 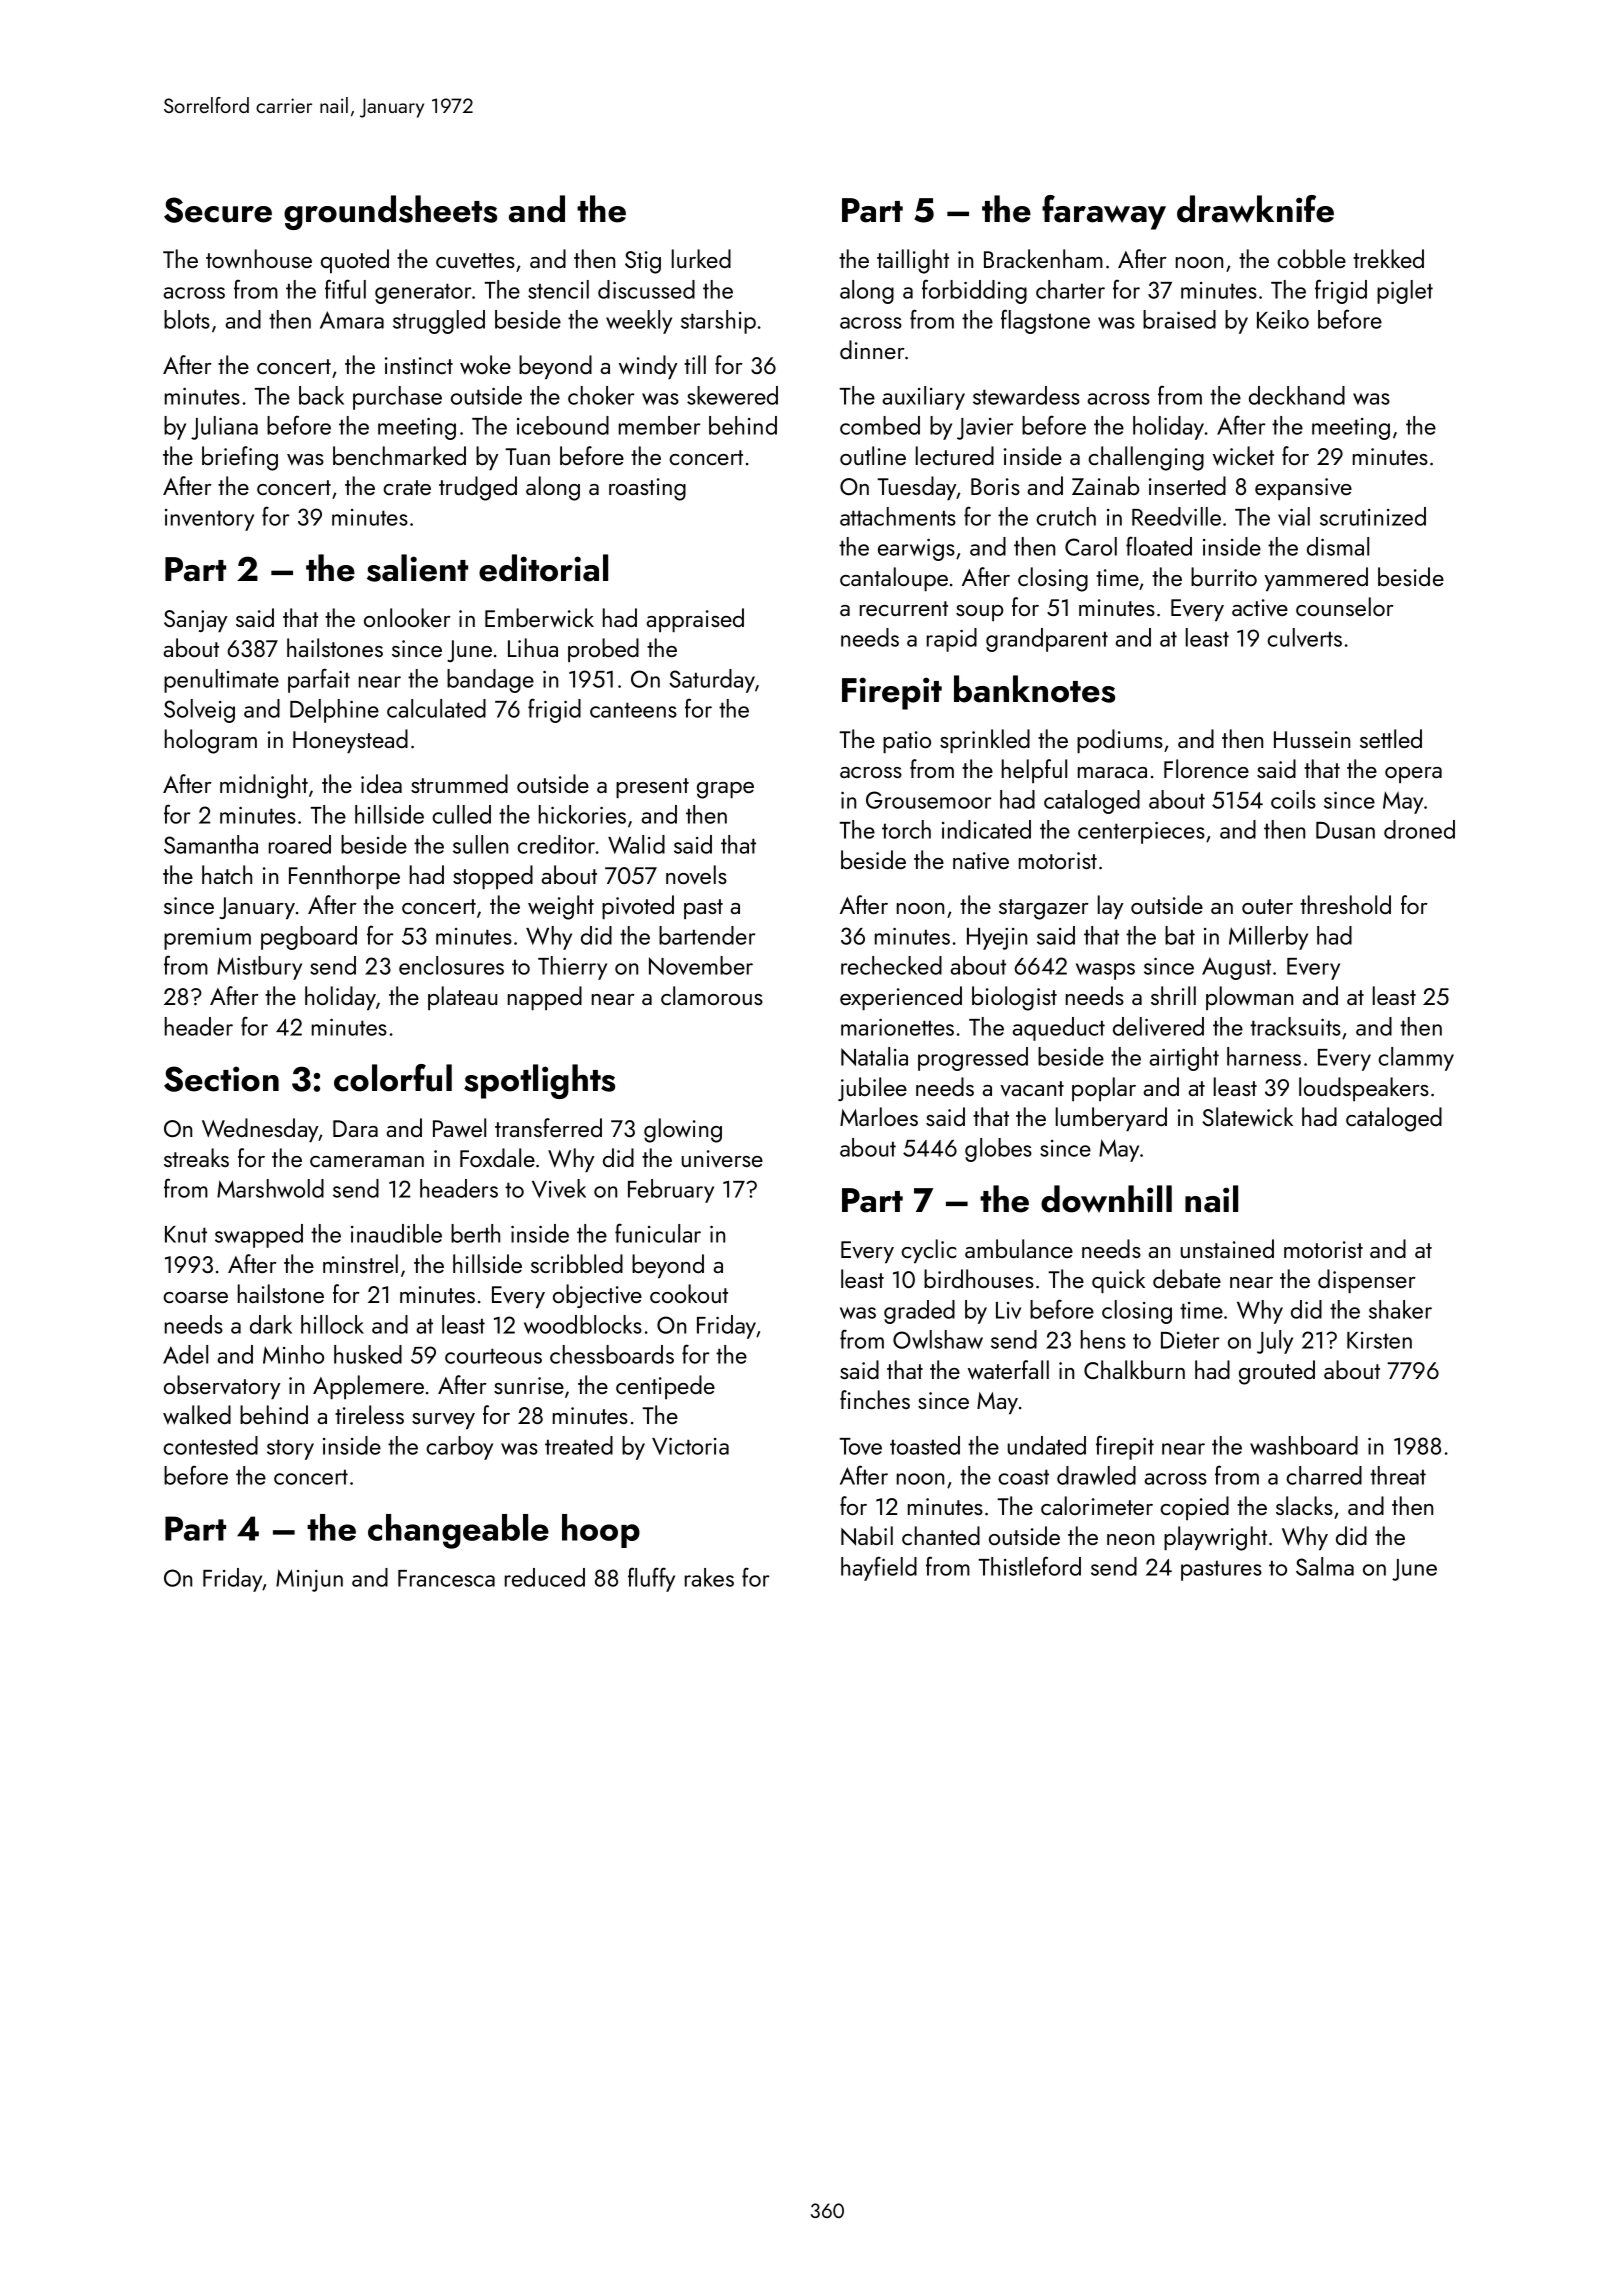 What do you see at coordinates (221, 1079) in the image?
I see `Section` at bounding box center [221, 1079].
